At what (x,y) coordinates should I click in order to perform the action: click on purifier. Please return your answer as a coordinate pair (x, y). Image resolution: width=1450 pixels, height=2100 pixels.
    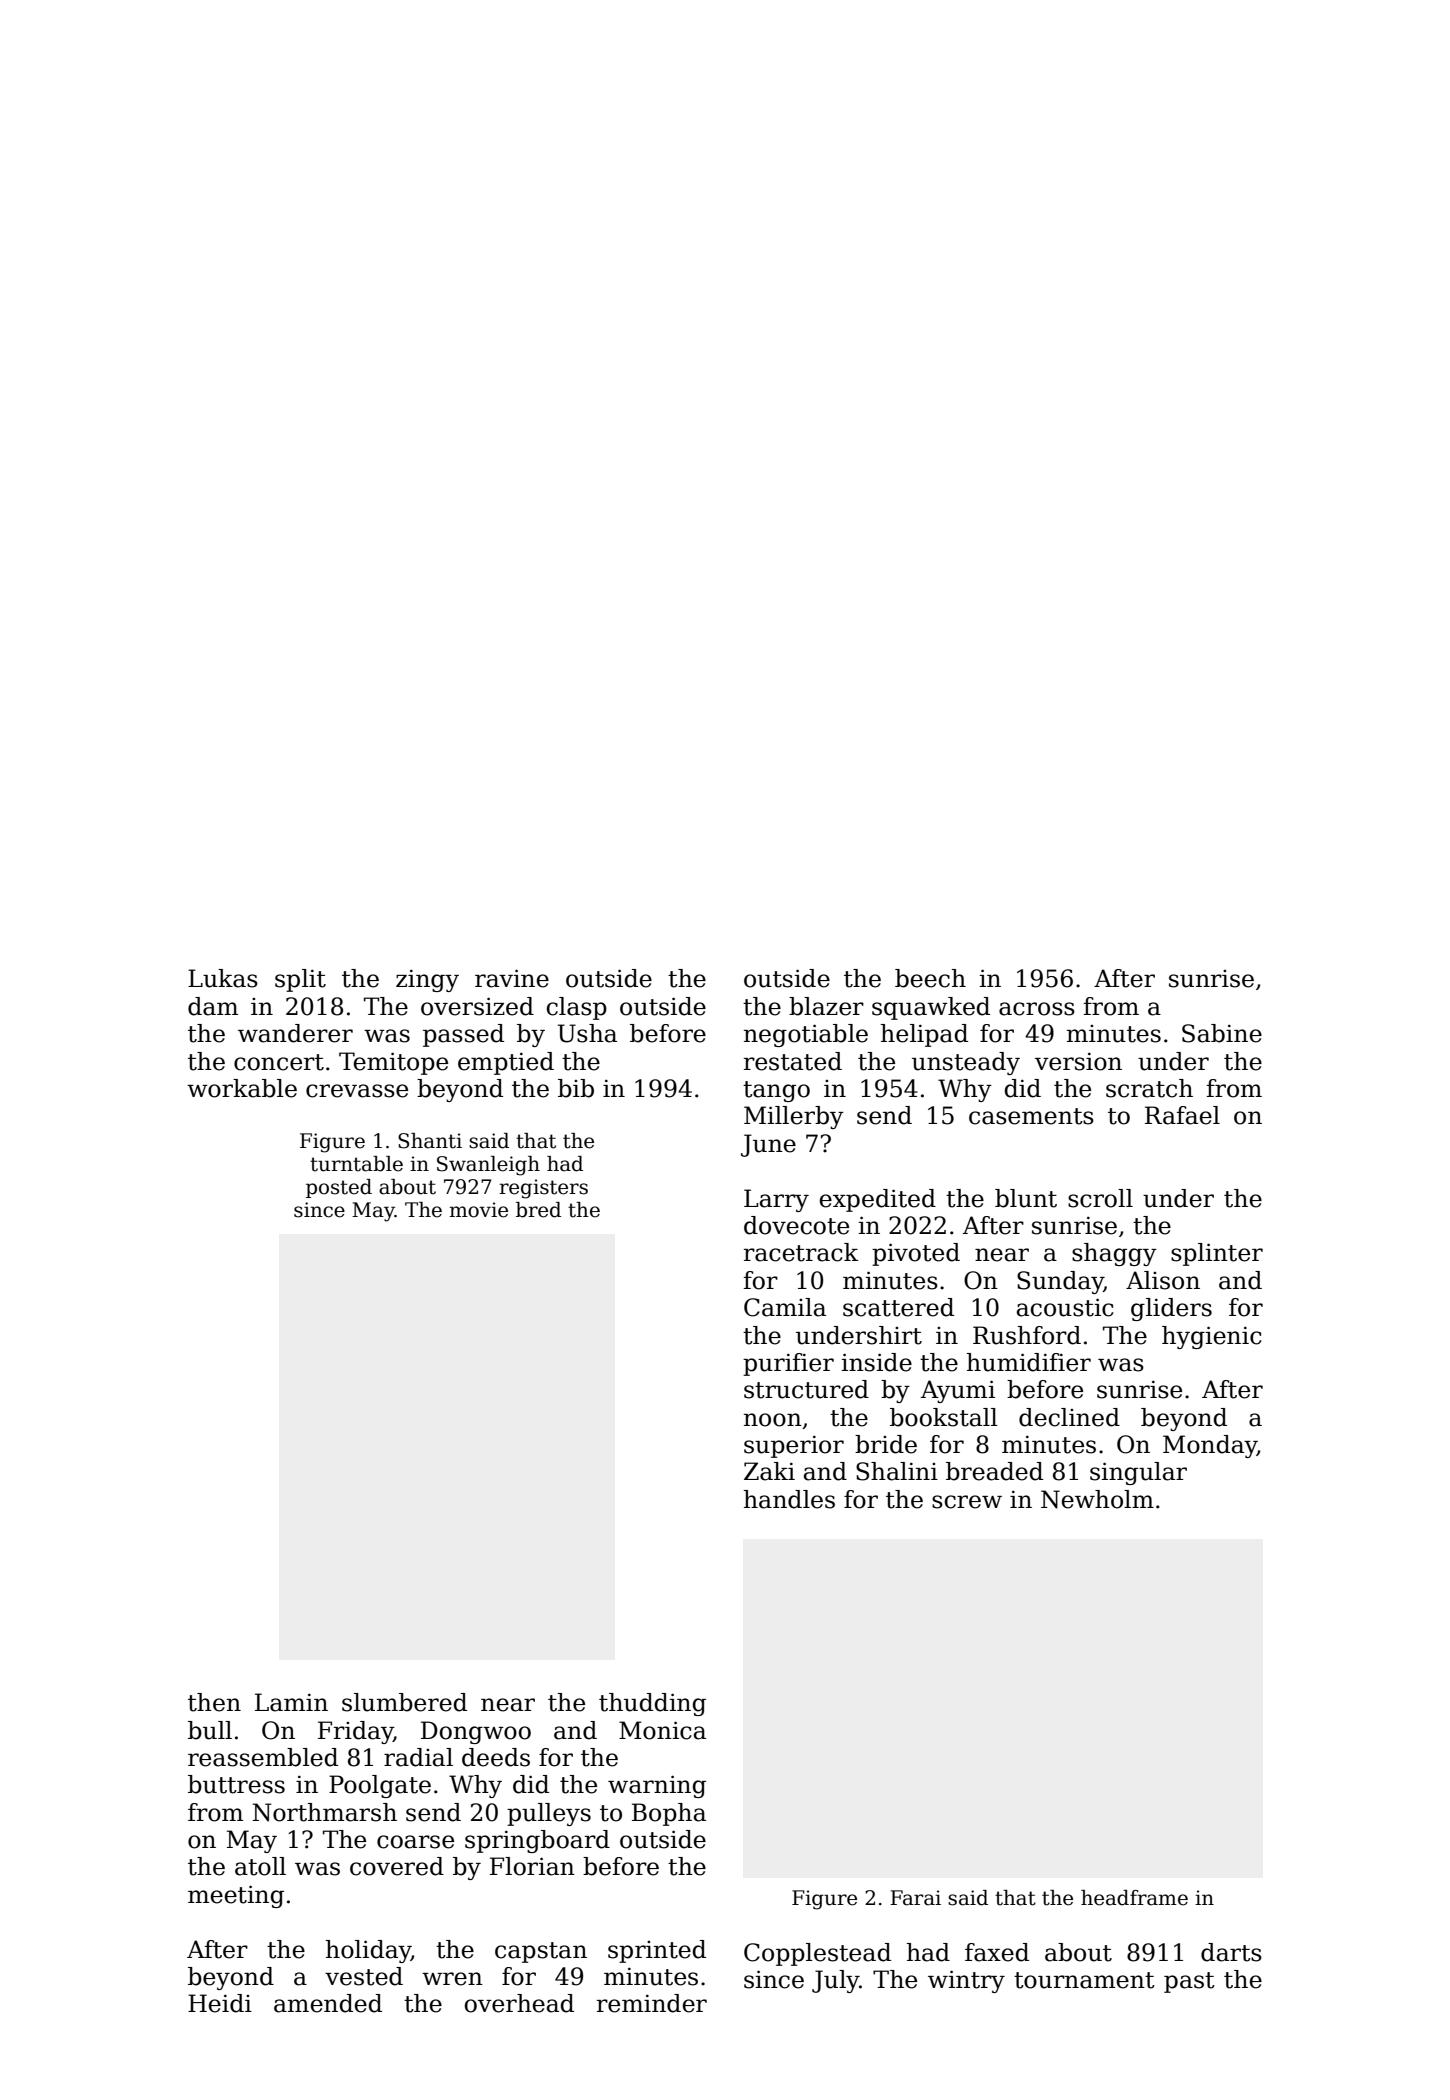
    Looking at the image, I should click on (788, 1364).
